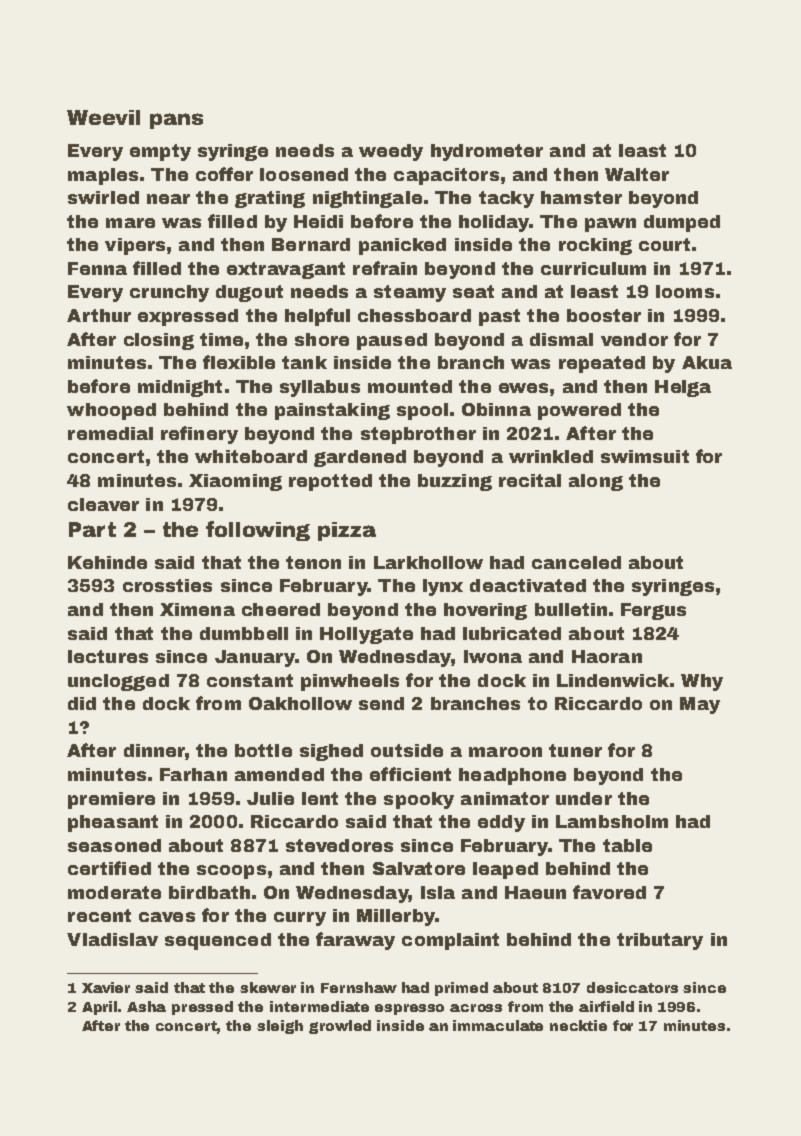 The image size is (801, 1136). I want to click on shore, so click(322, 339).
